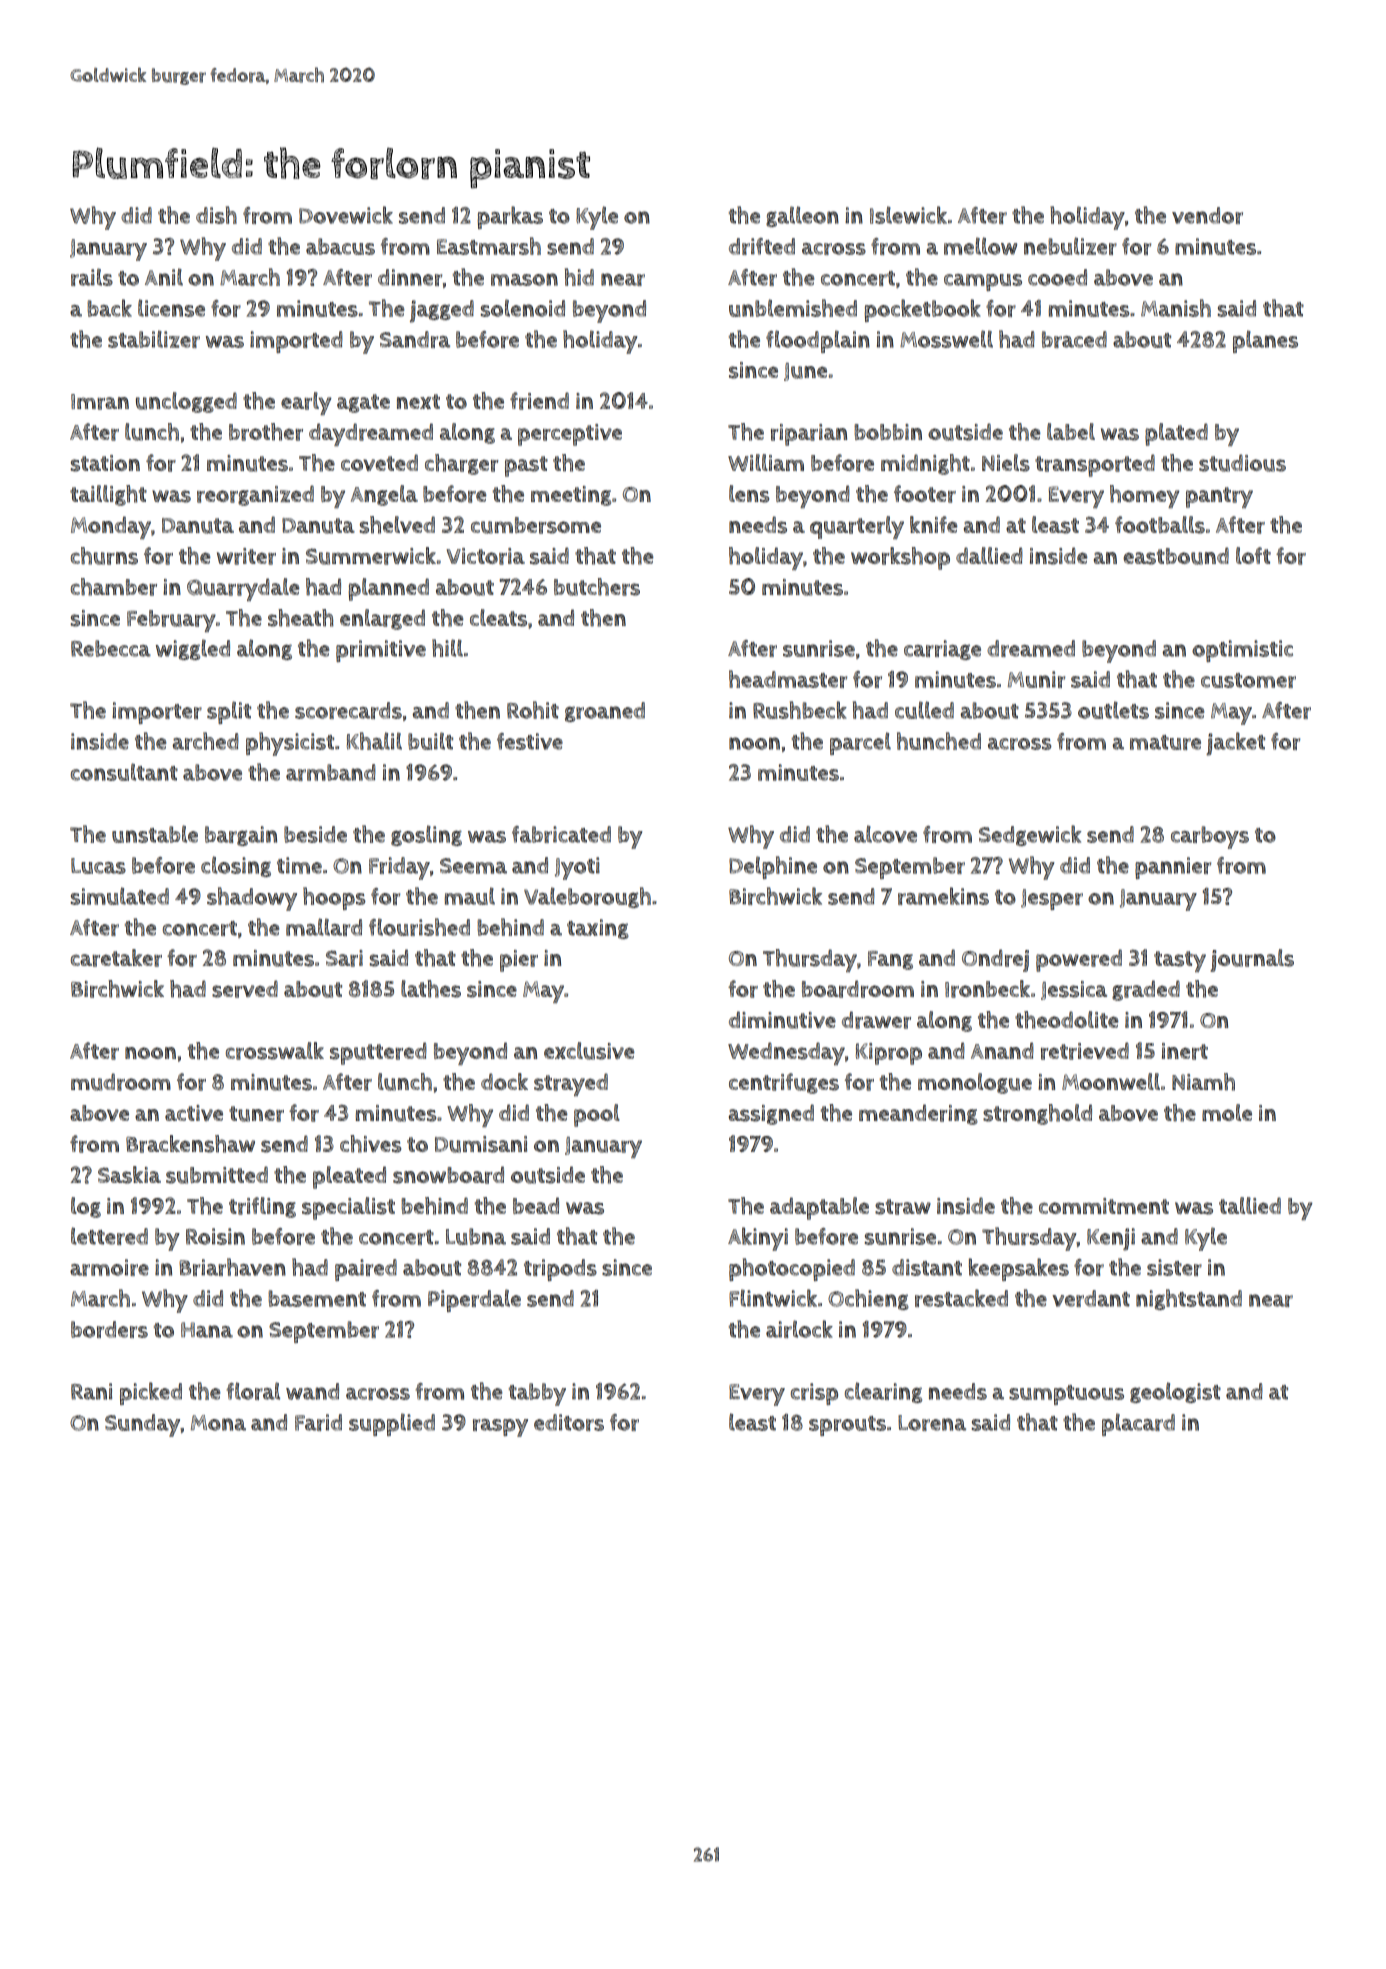  Describe the element at coordinates (157, 713) in the screenshot. I see `importer` at that location.
